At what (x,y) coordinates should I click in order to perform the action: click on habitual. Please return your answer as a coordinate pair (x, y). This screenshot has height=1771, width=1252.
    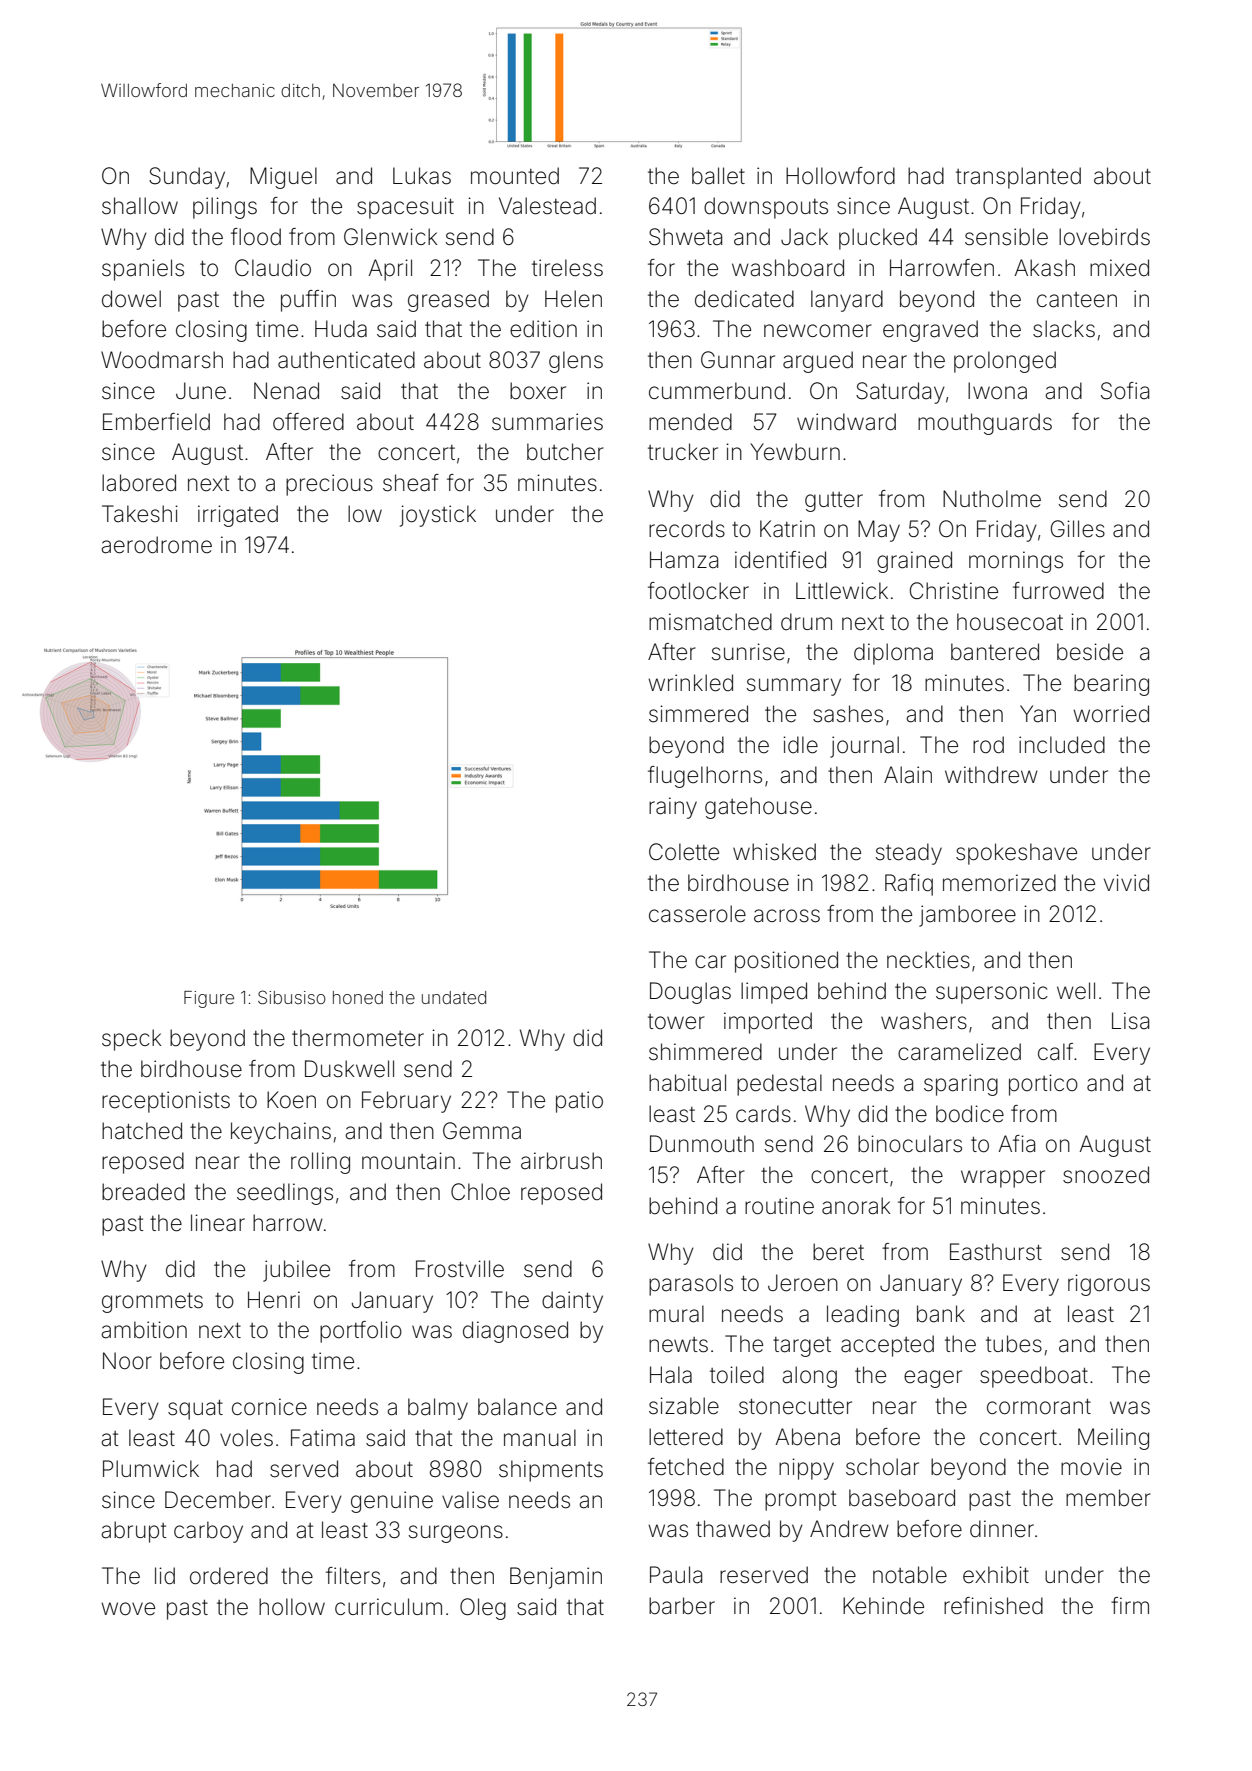
    Looking at the image, I should click on (687, 1083).
